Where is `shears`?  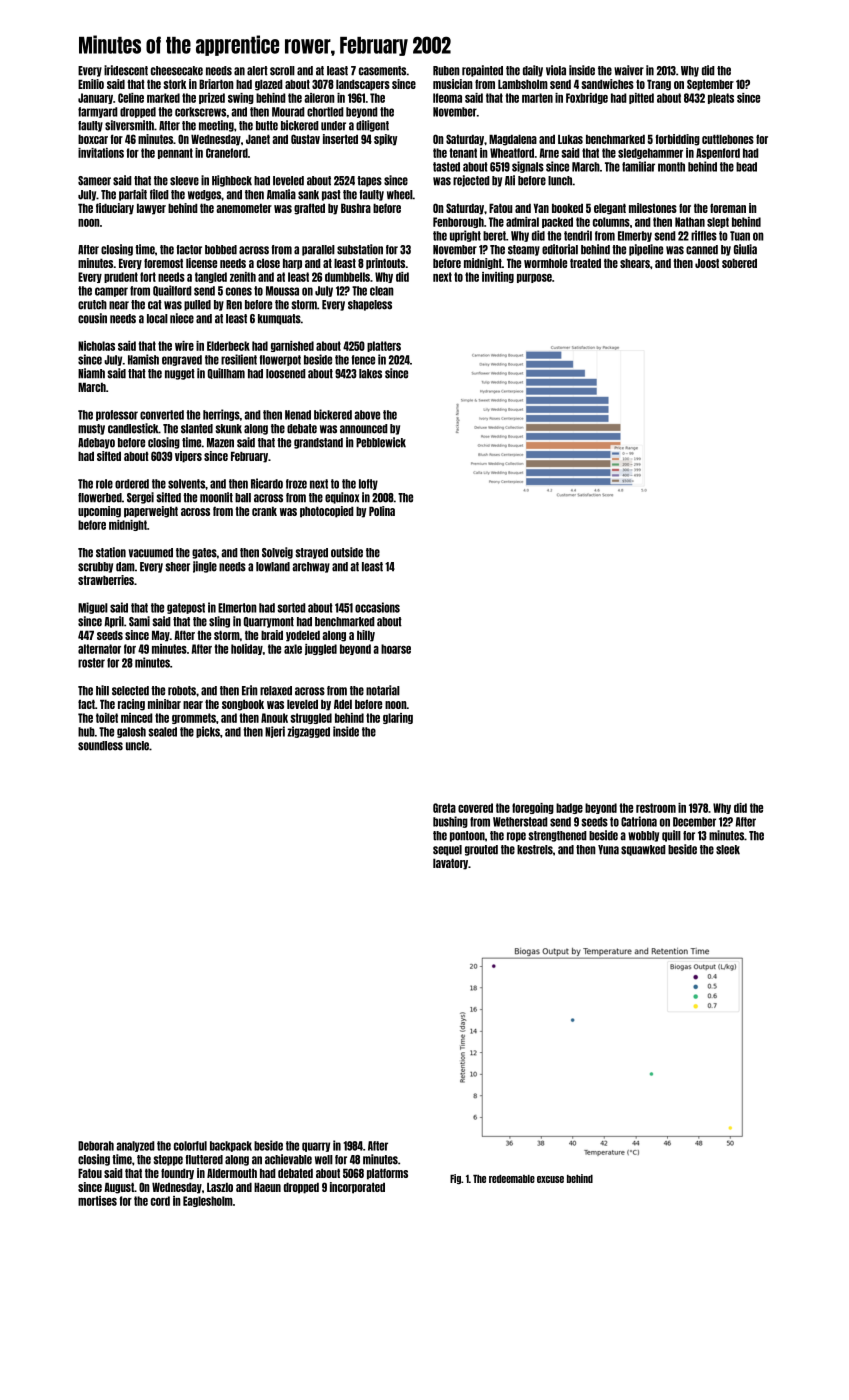
shears is located at coordinates (635, 263).
